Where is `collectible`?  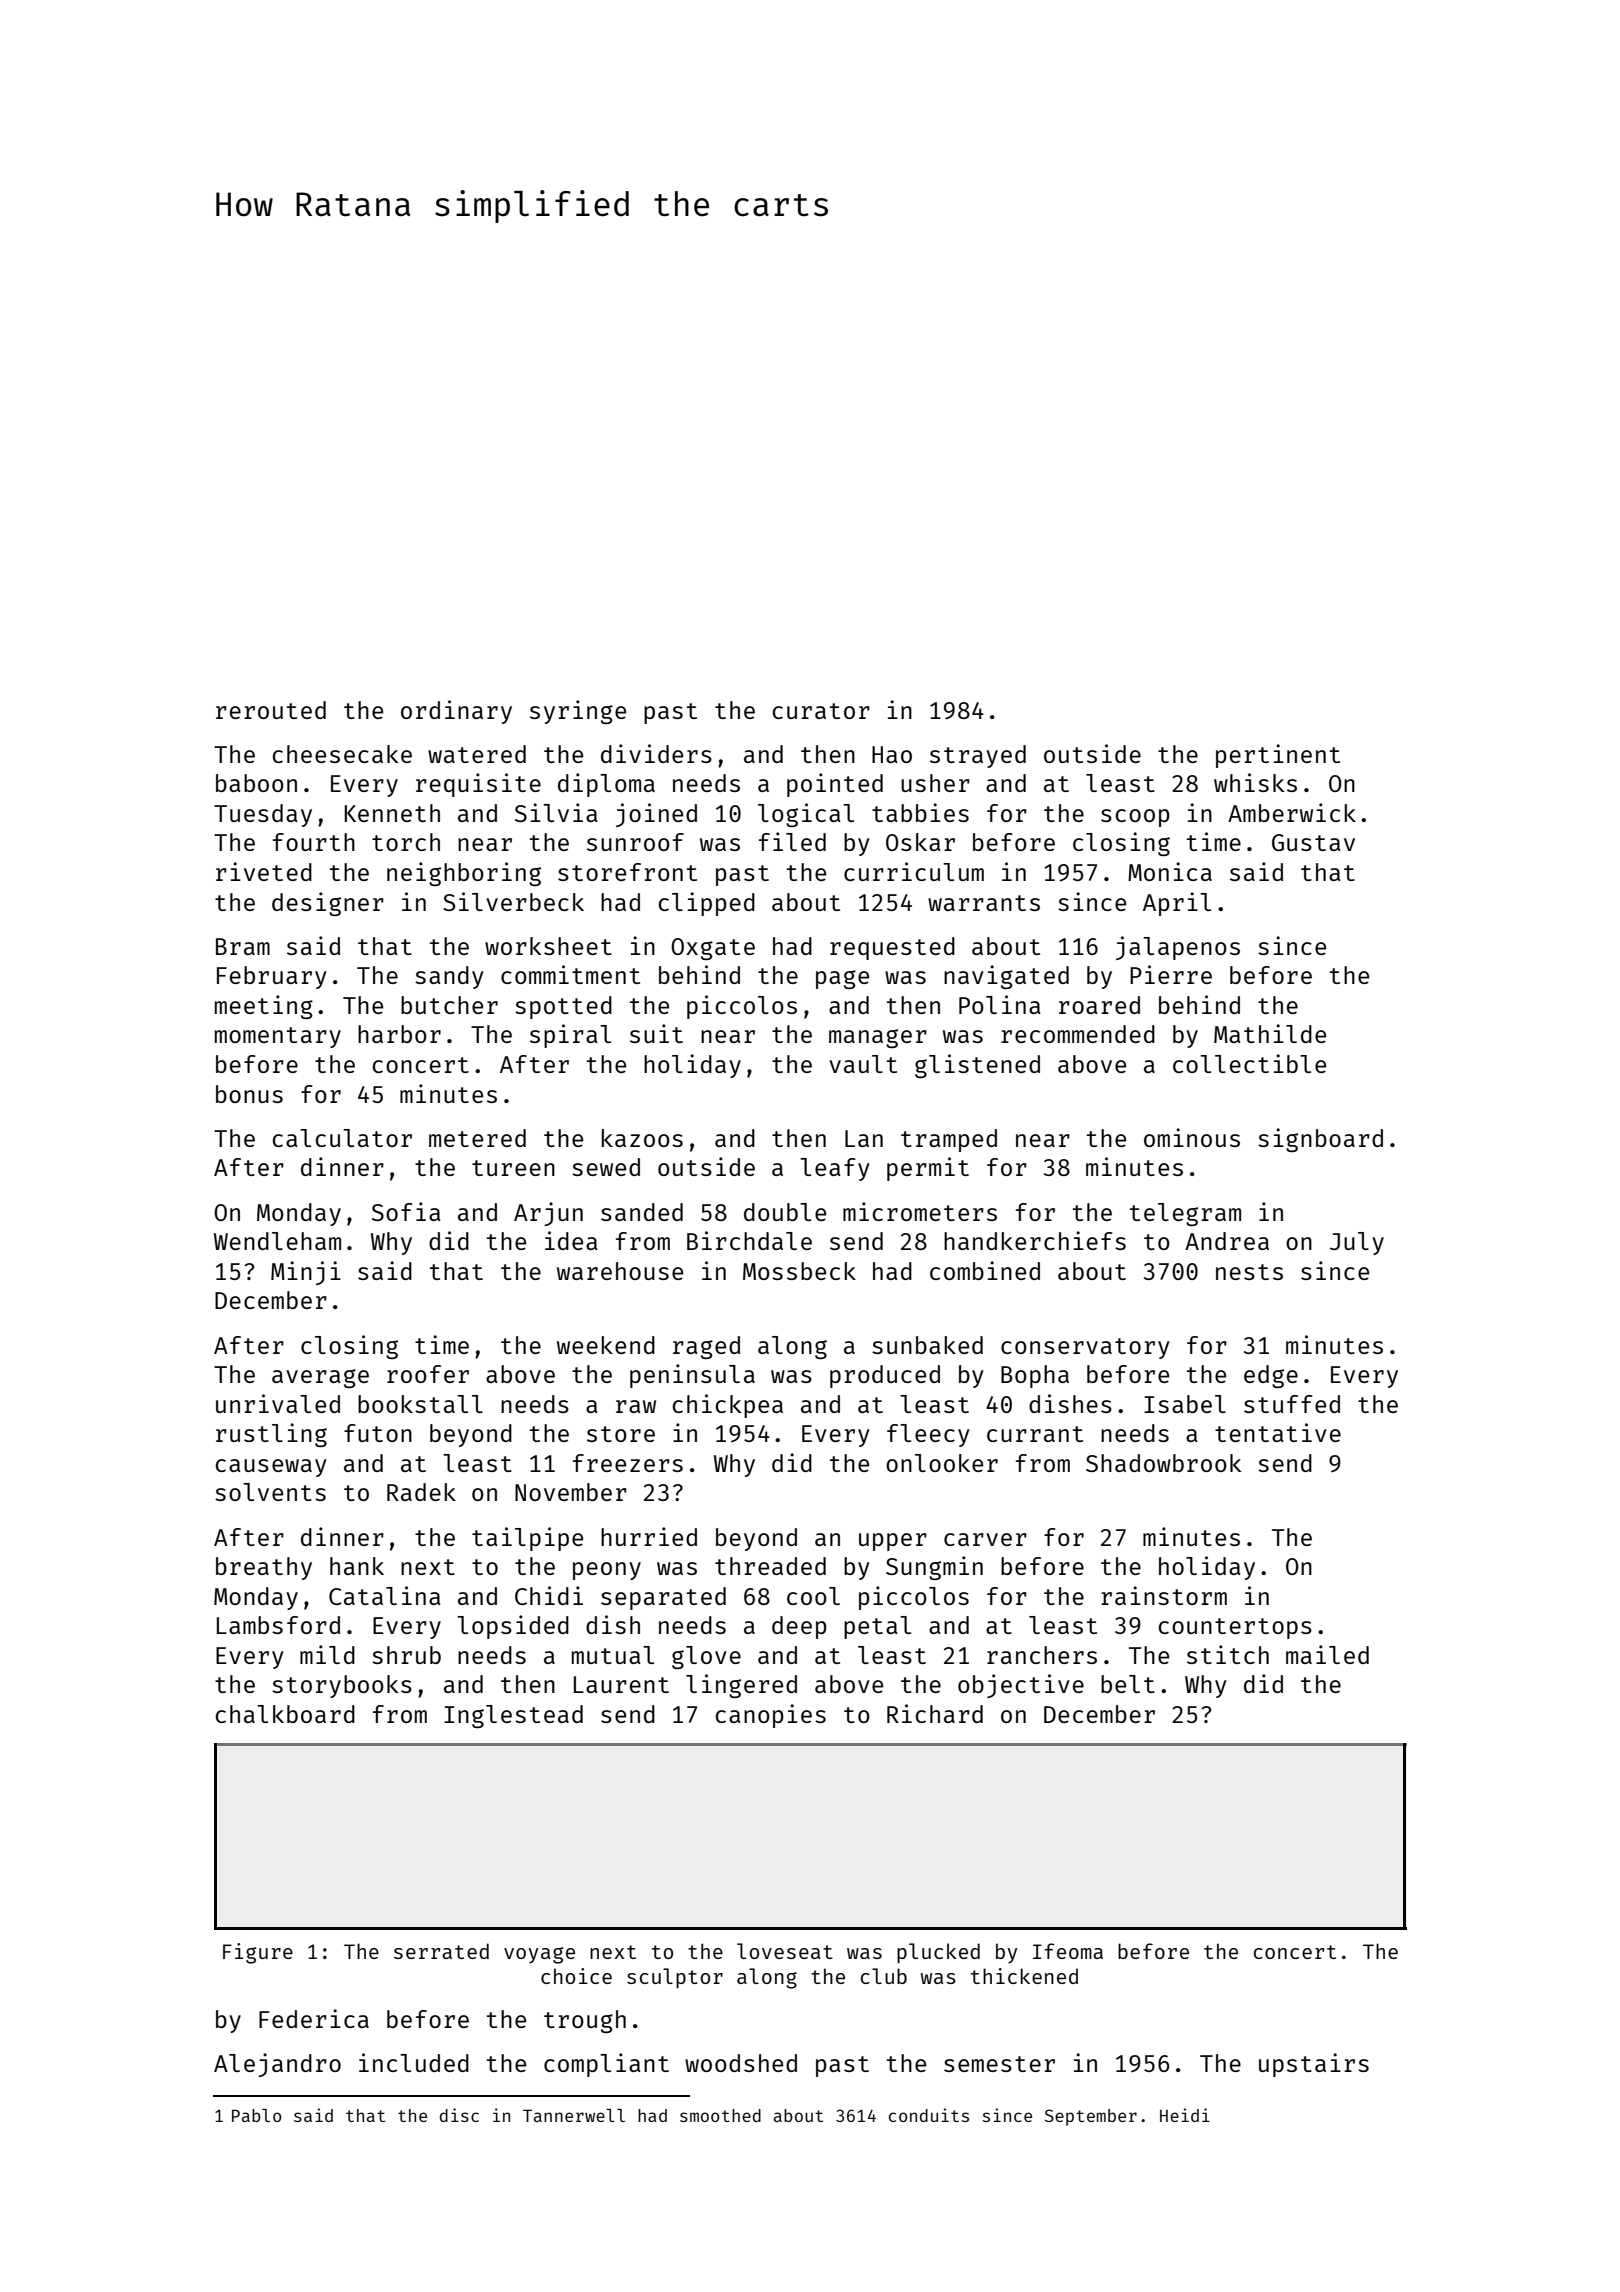 collectible is located at coordinates (1249, 1063).
